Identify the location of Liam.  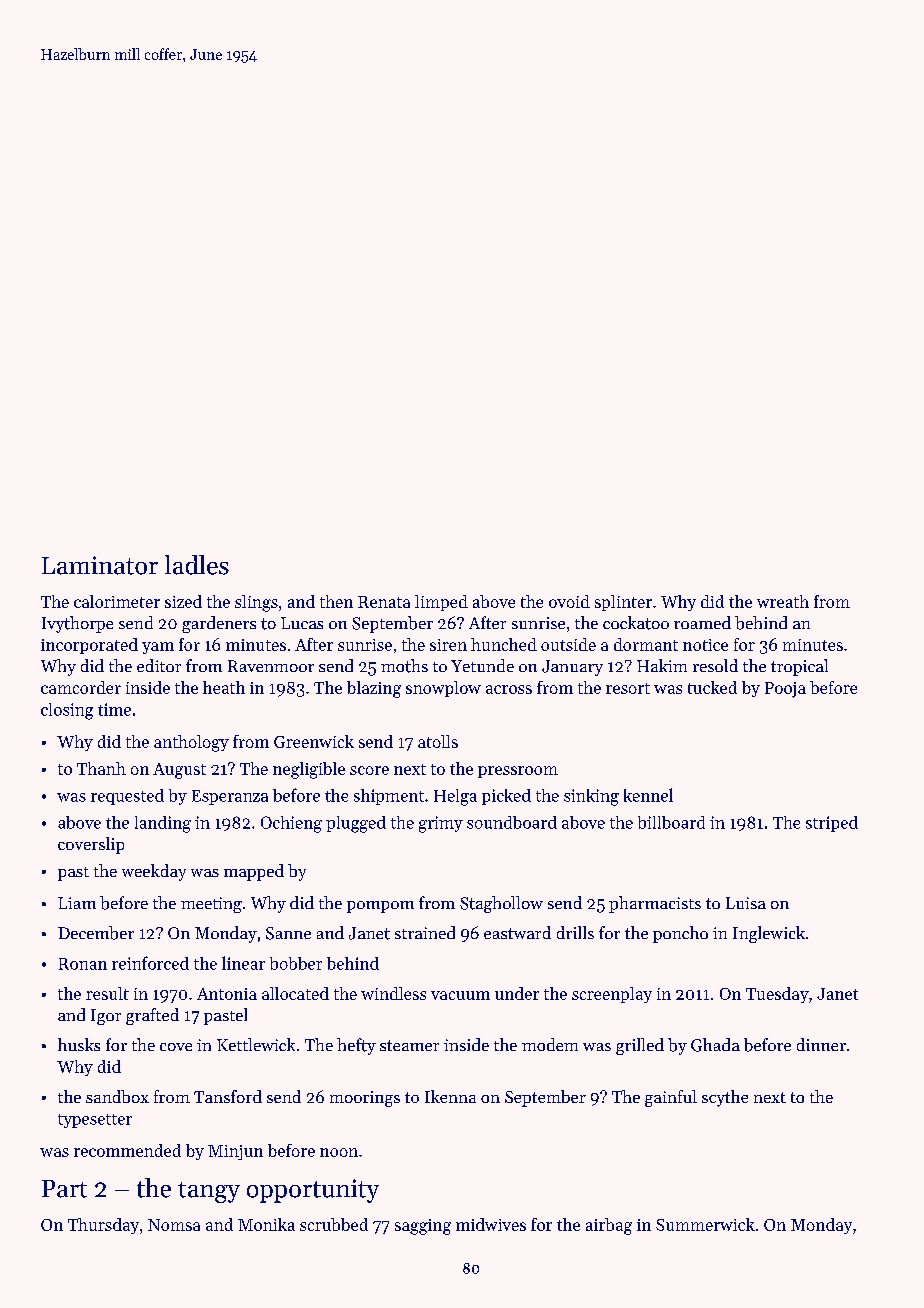
(77, 903).
